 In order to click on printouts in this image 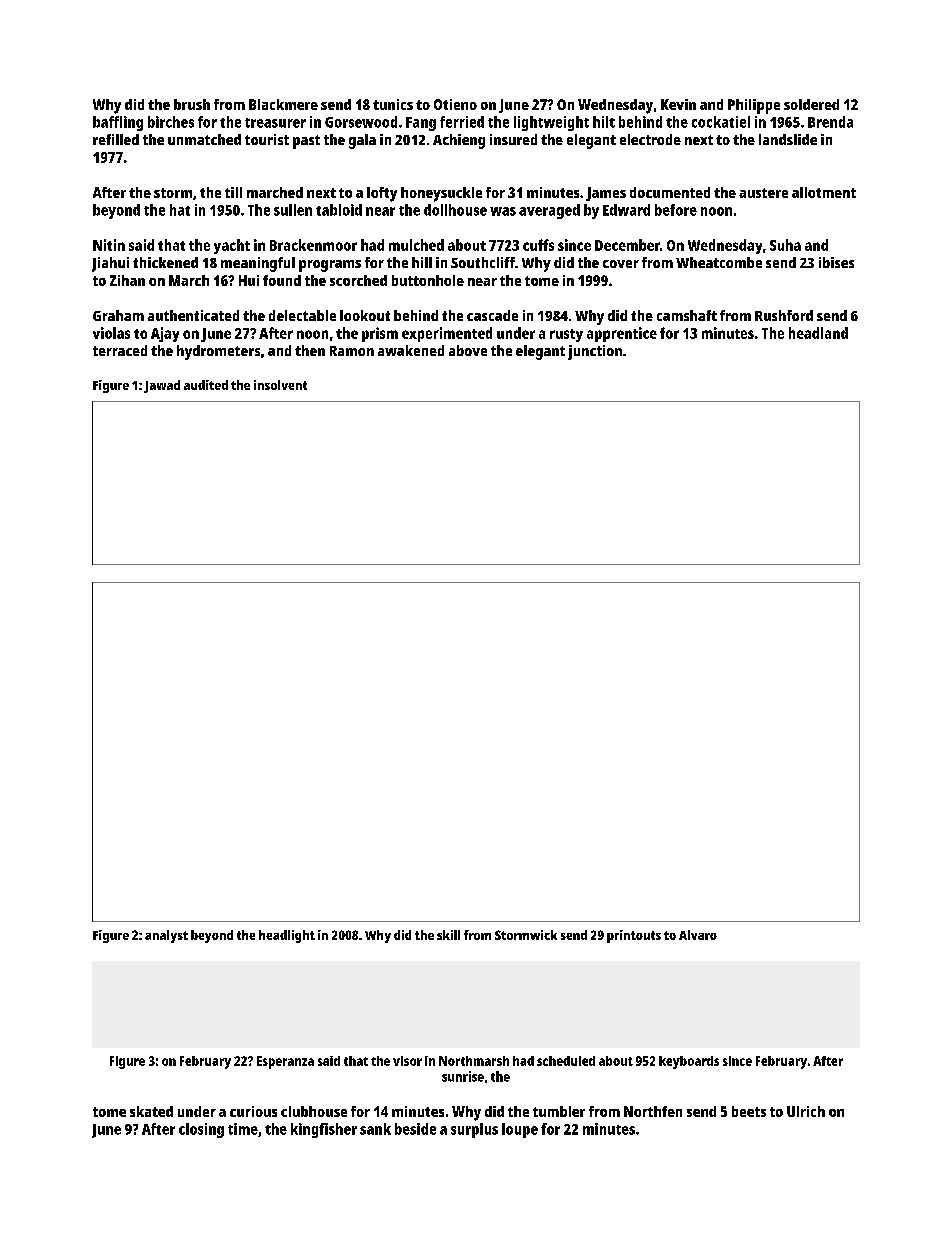, I will do `click(634, 936)`.
